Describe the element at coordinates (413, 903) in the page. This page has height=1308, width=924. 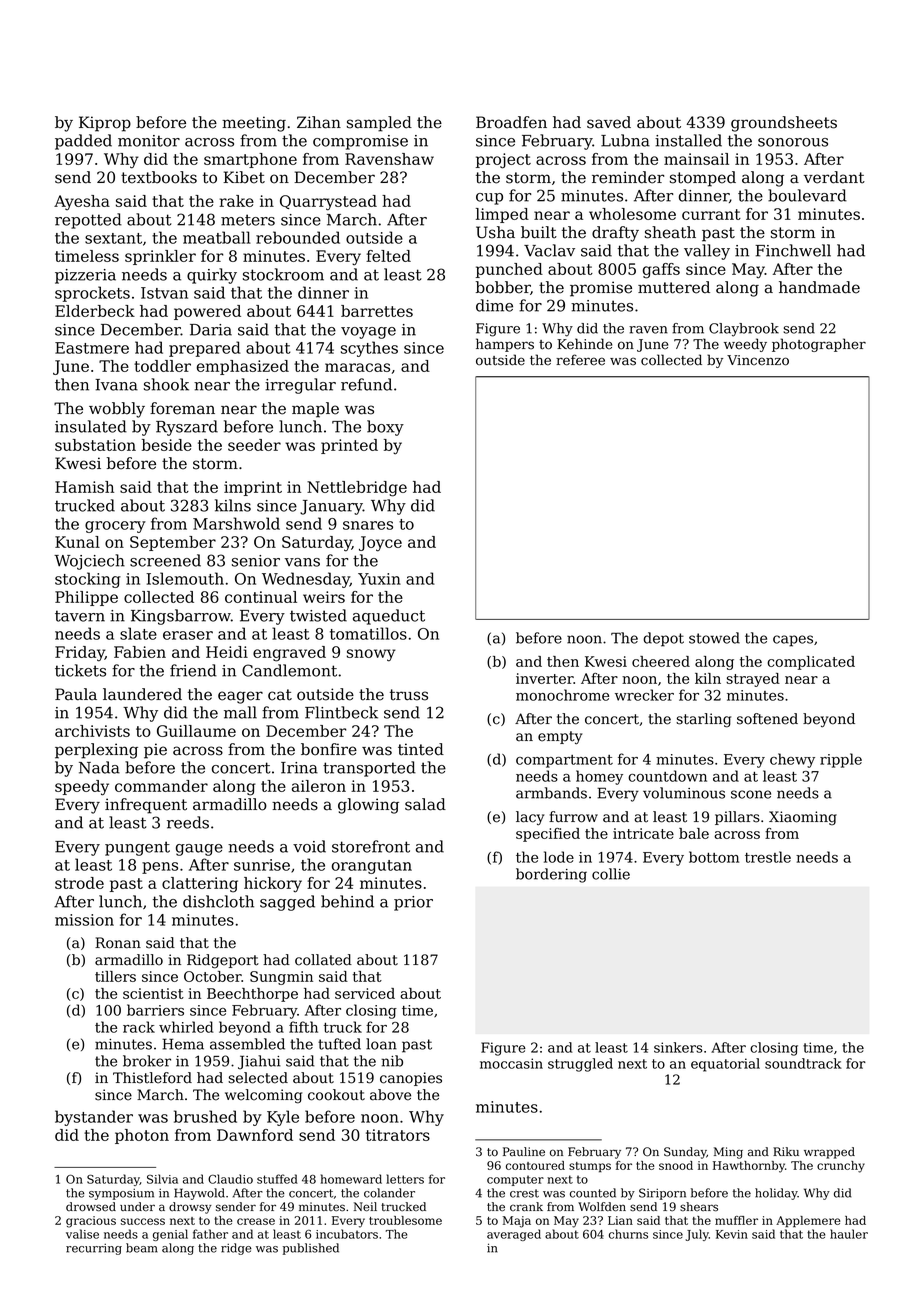
I see `prior` at that location.
